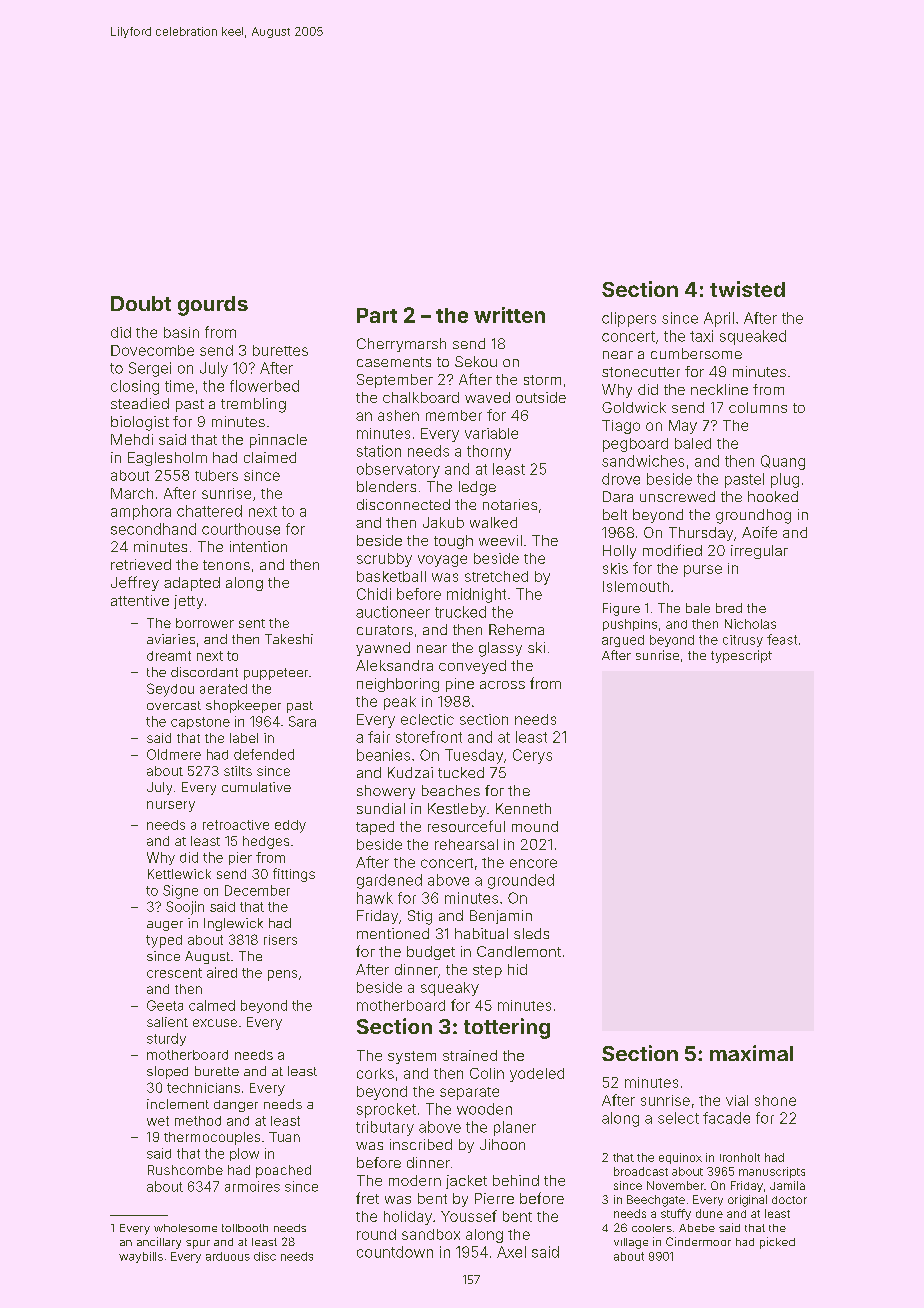 The height and width of the page is (1308, 924). Describe the element at coordinates (750, 624) in the page. I see `Nicholas` at that location.
